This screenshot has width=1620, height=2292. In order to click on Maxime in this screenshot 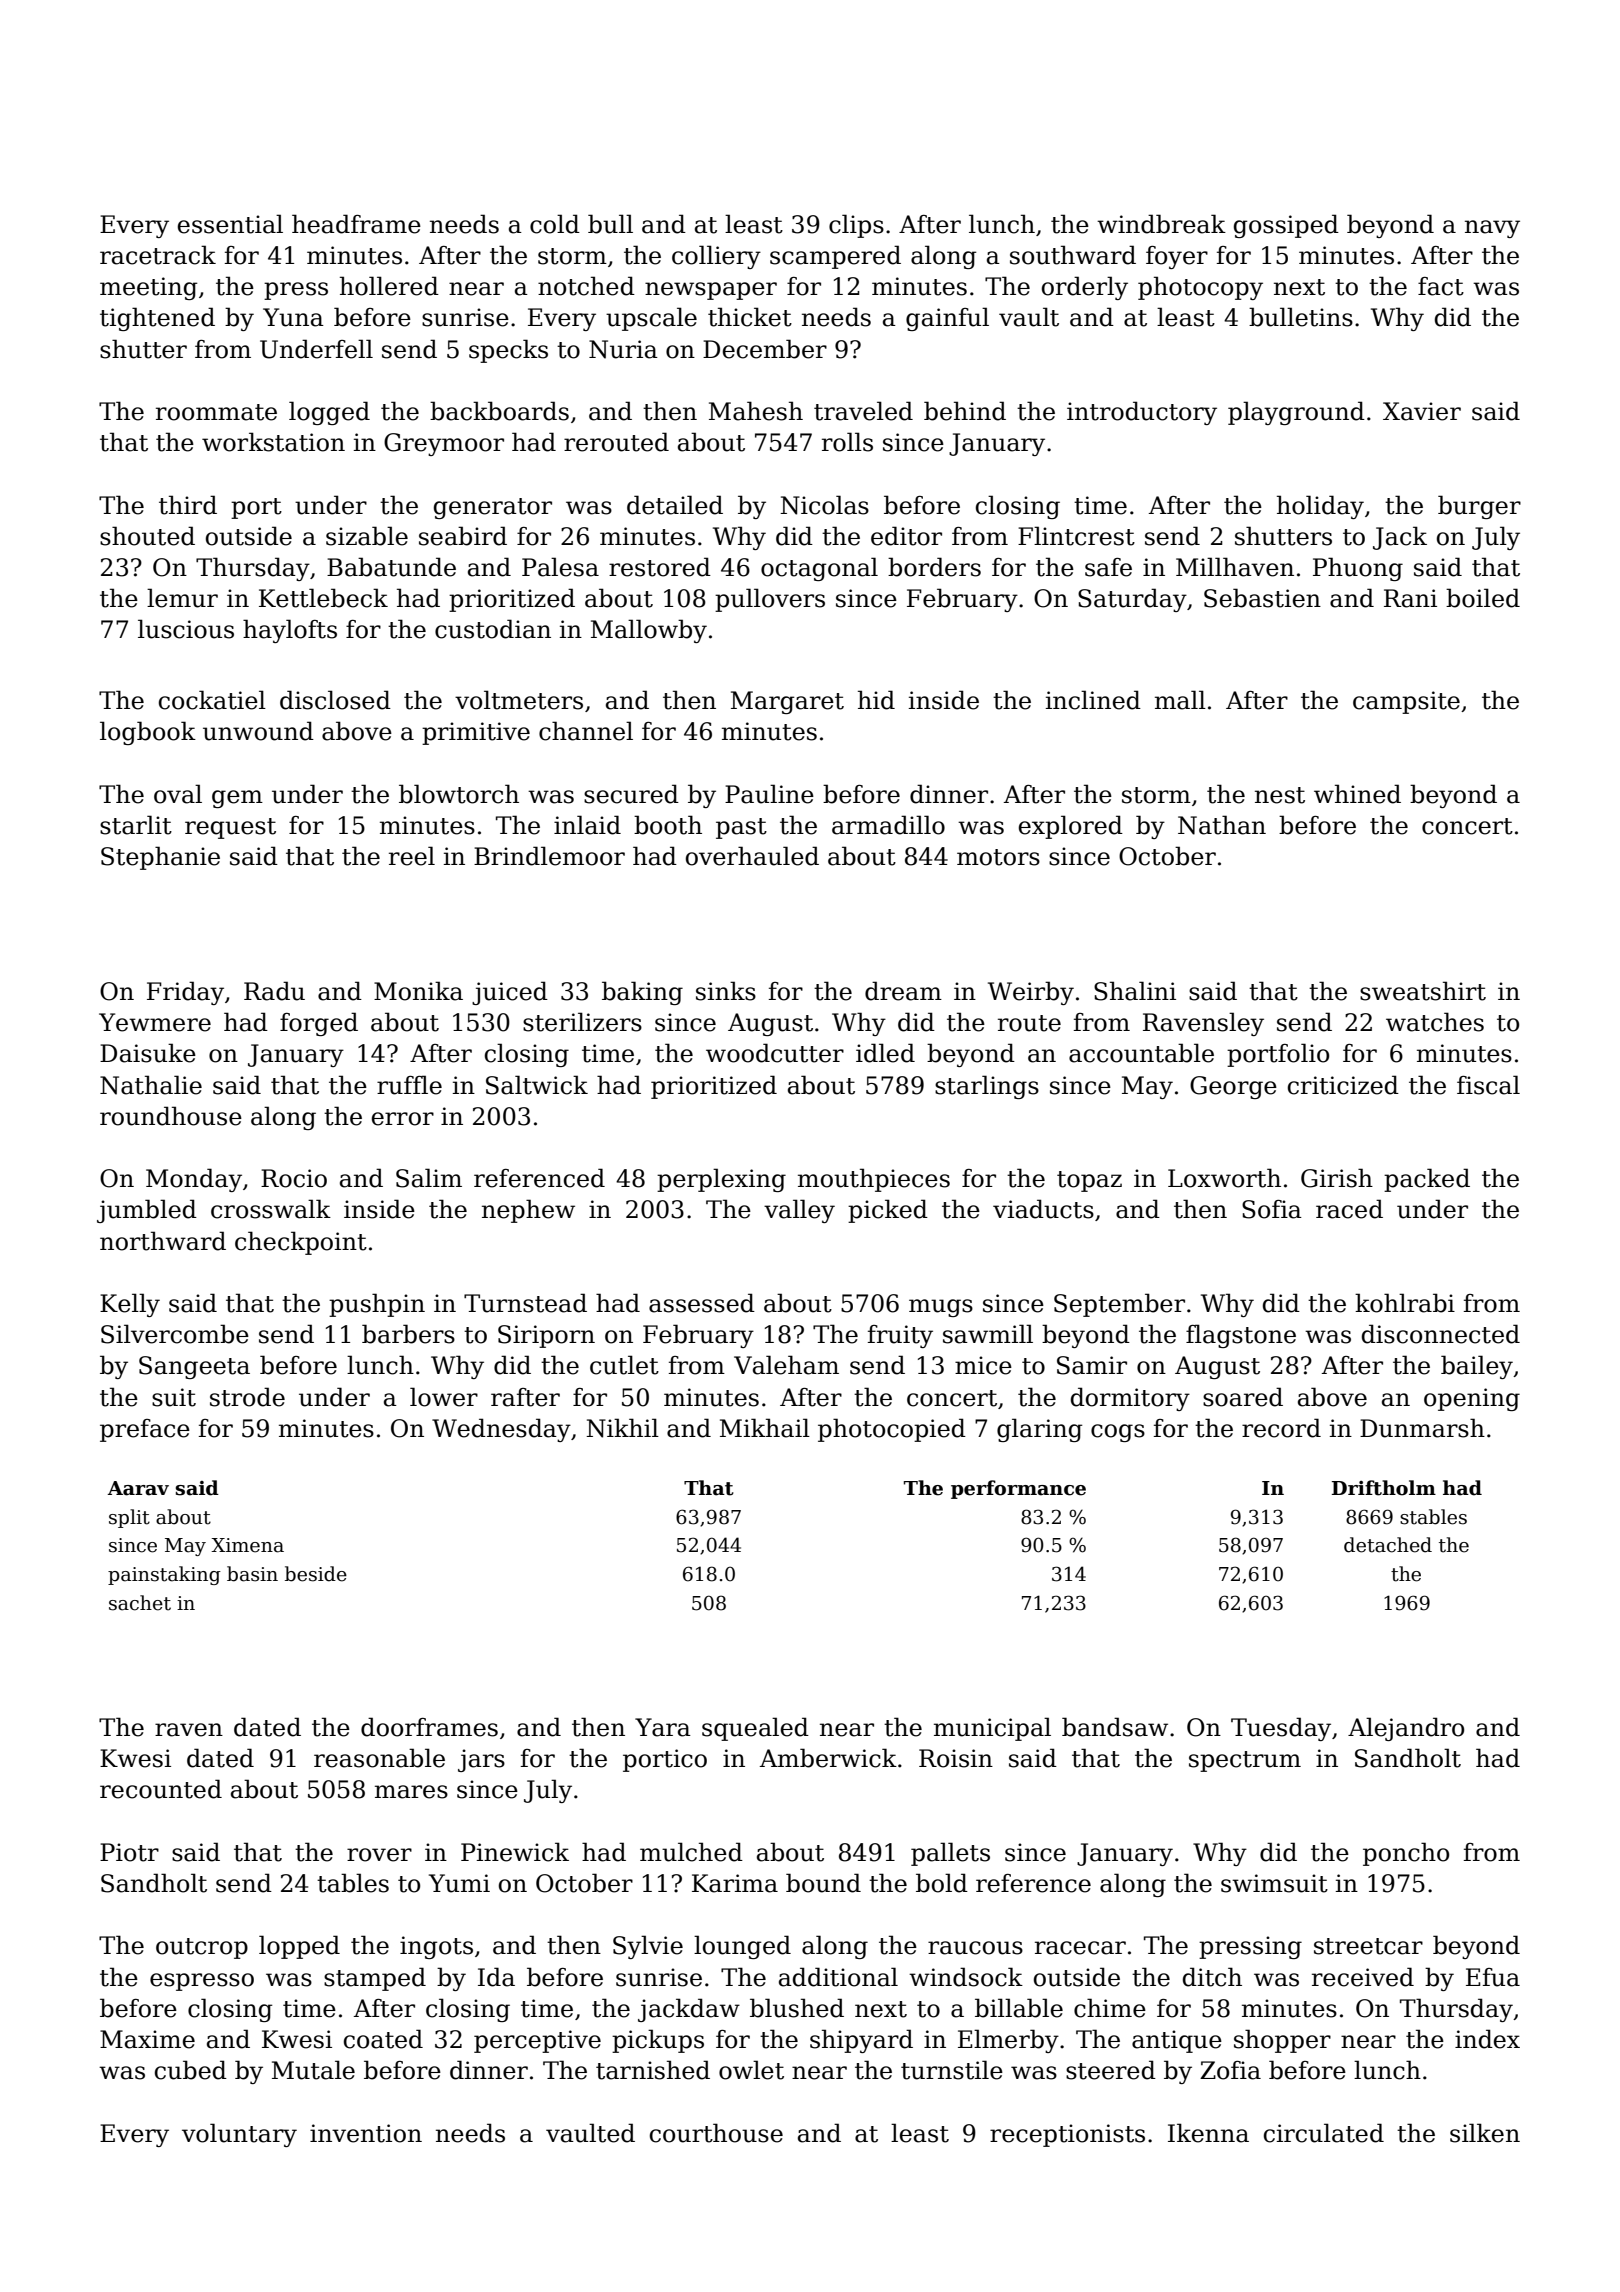, I will do `click(147, 2039)`.
